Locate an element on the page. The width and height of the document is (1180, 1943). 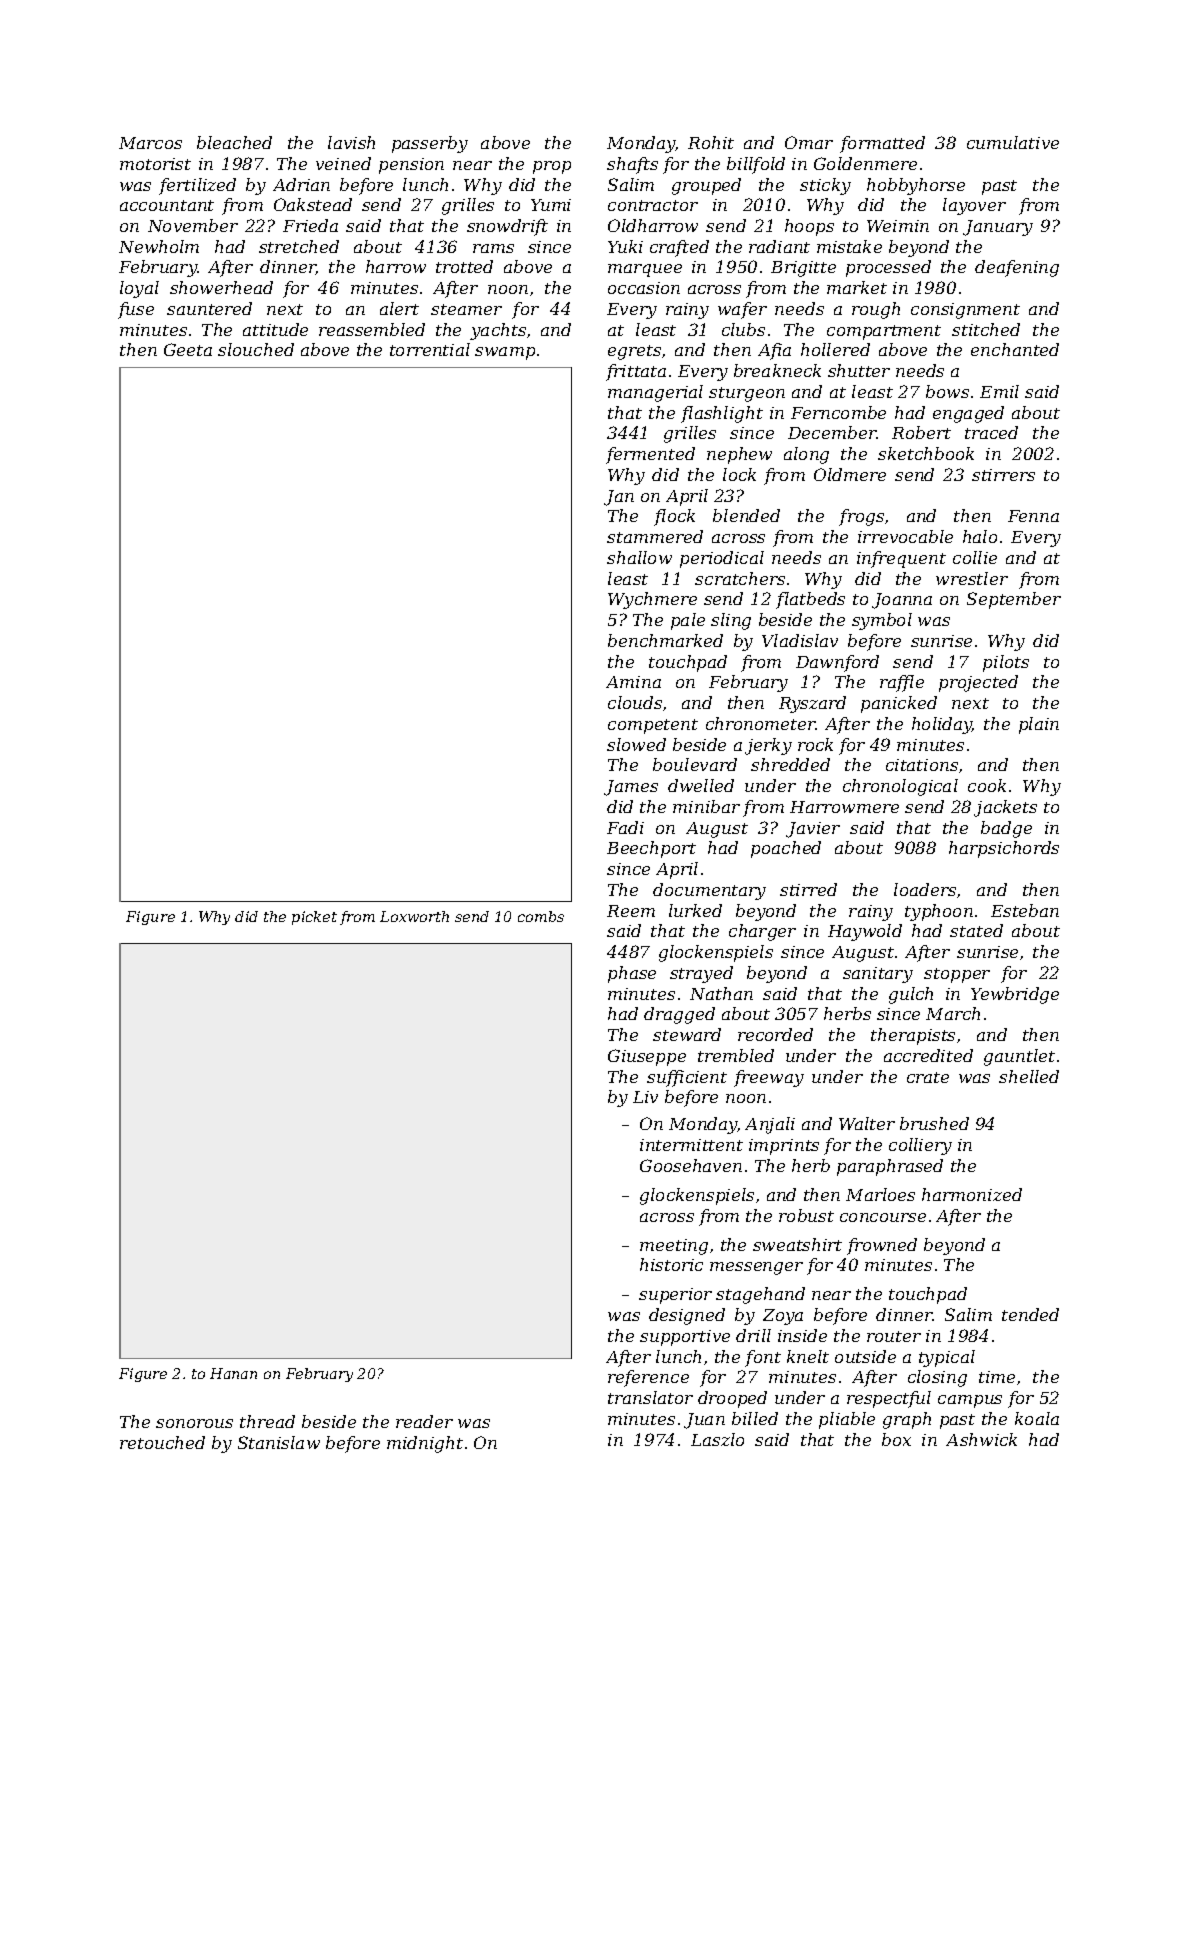
Geeta is located at coordinates (188, 349).
